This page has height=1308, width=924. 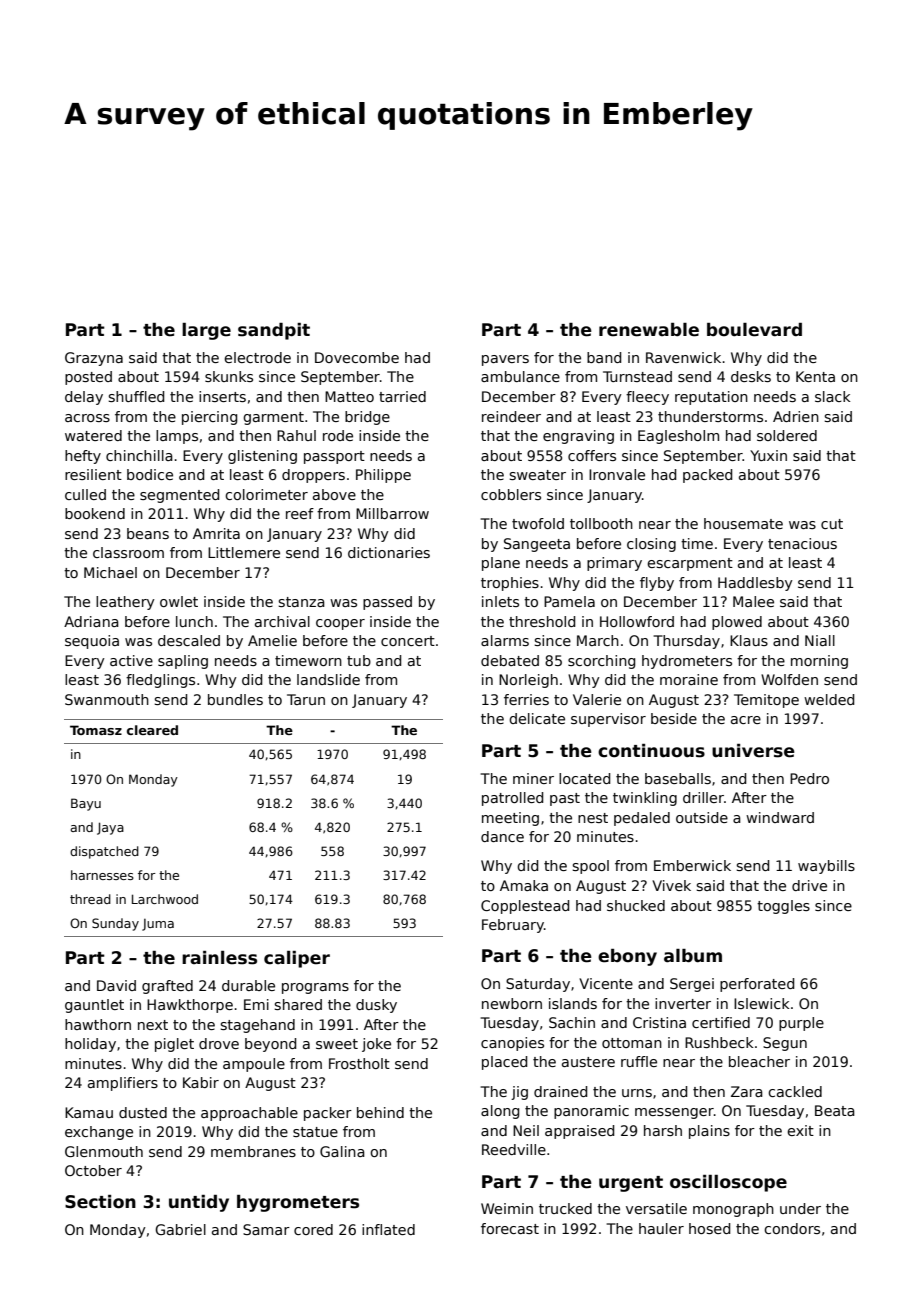 I want to click on Amelie, so click(x=272, y=640).
